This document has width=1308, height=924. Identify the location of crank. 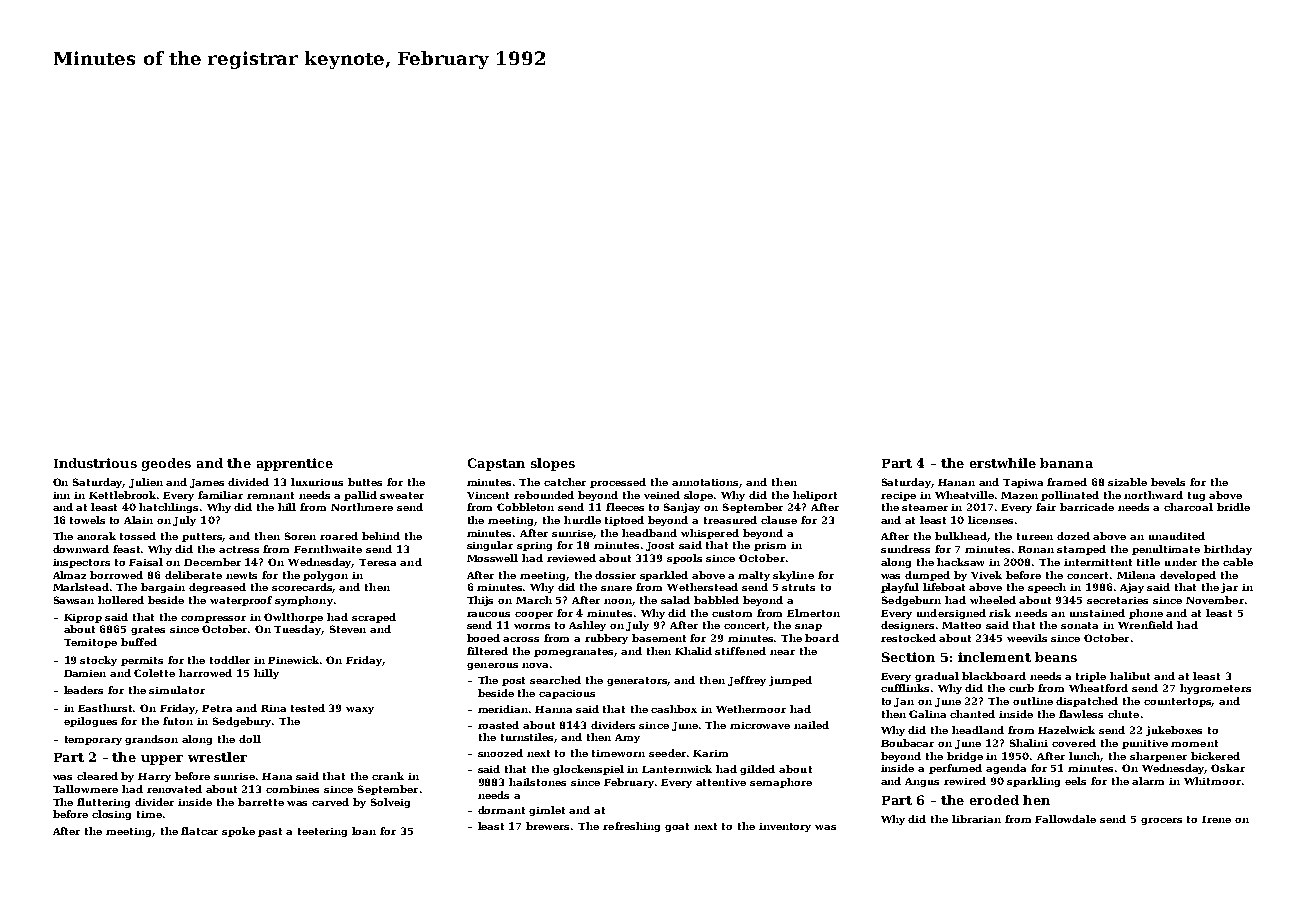
(388, 776).
